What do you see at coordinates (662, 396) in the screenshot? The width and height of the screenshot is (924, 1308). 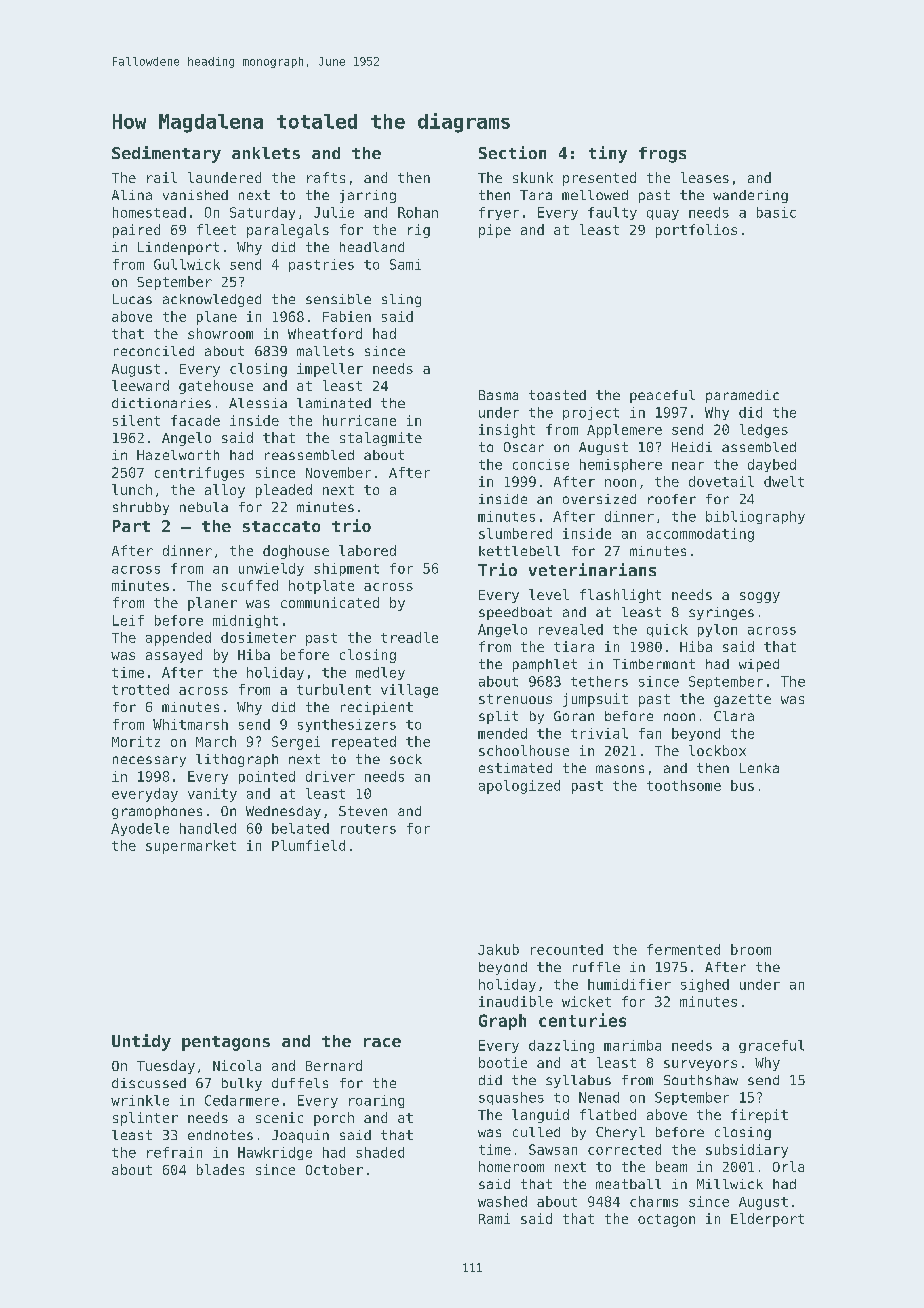 I see `peaceful` at bounding box center [662, 396].
